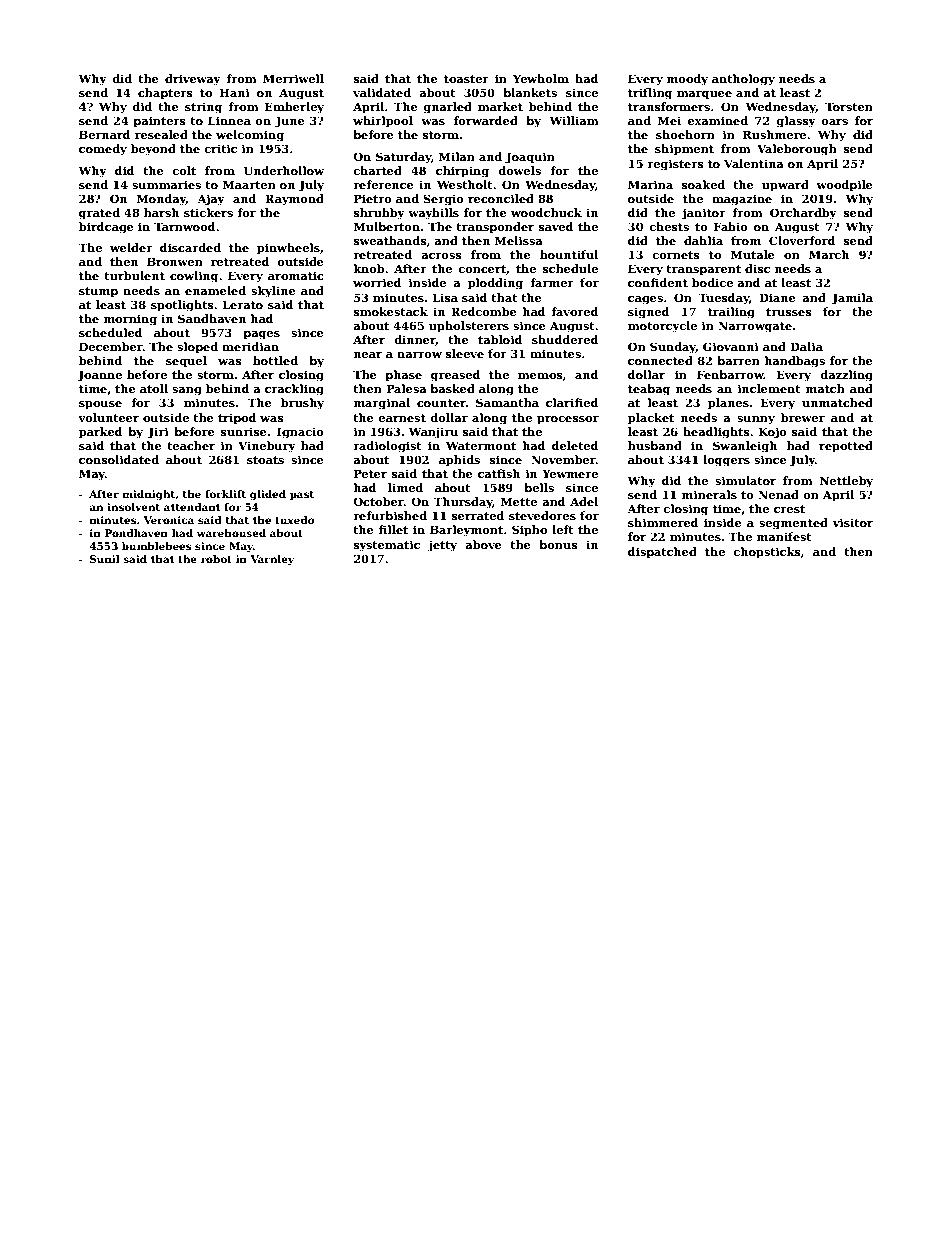  I want to click on string, so click(204, 108).
